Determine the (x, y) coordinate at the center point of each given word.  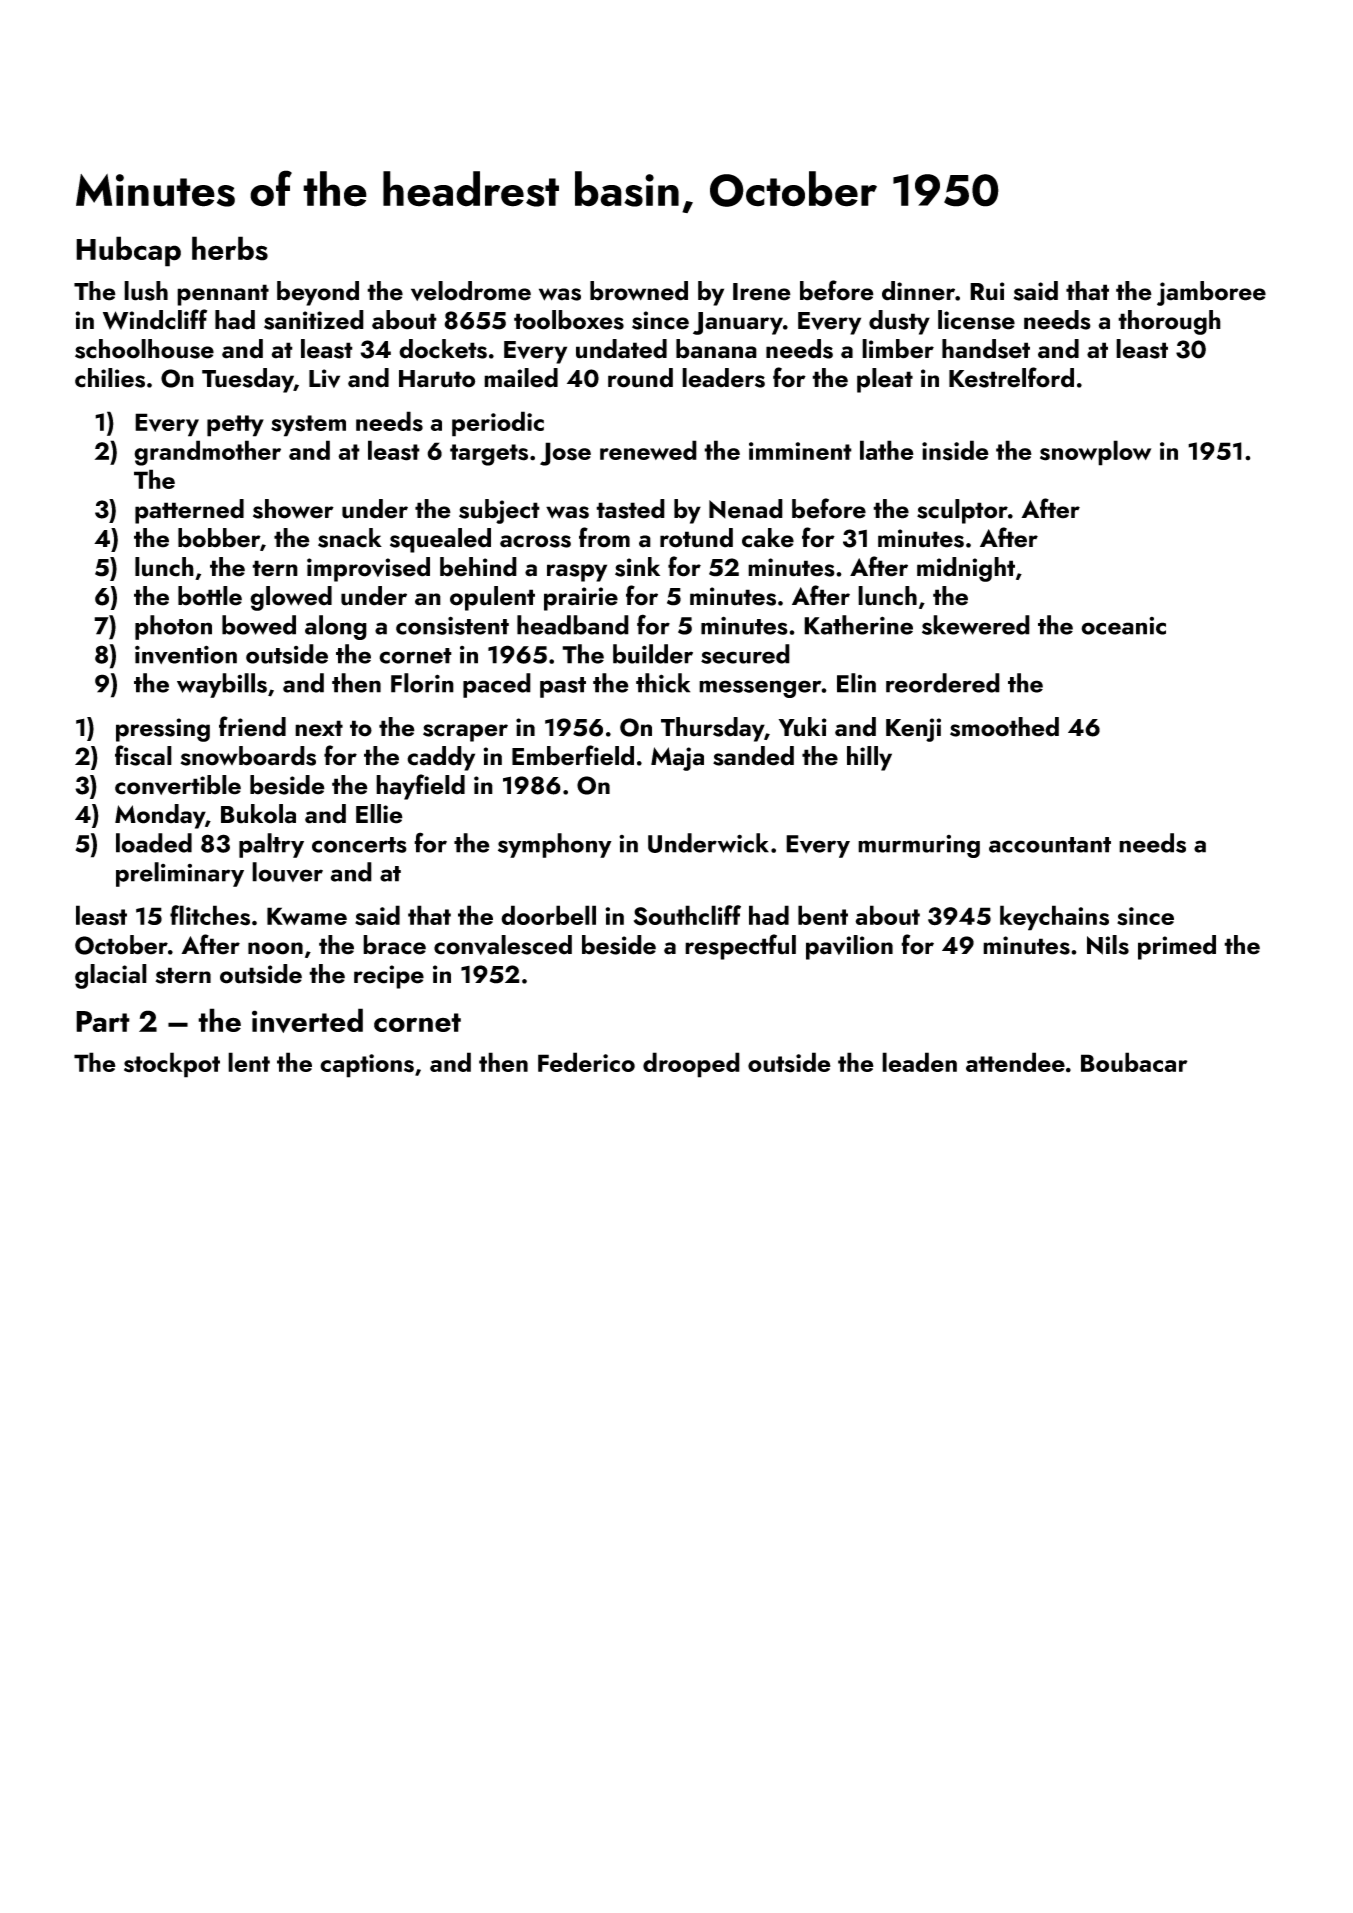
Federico (586, 1062)
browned (639, 291)
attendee (1015, 1062)
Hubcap (128, 251)
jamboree (1211, 293)
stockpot (172, 1065)
